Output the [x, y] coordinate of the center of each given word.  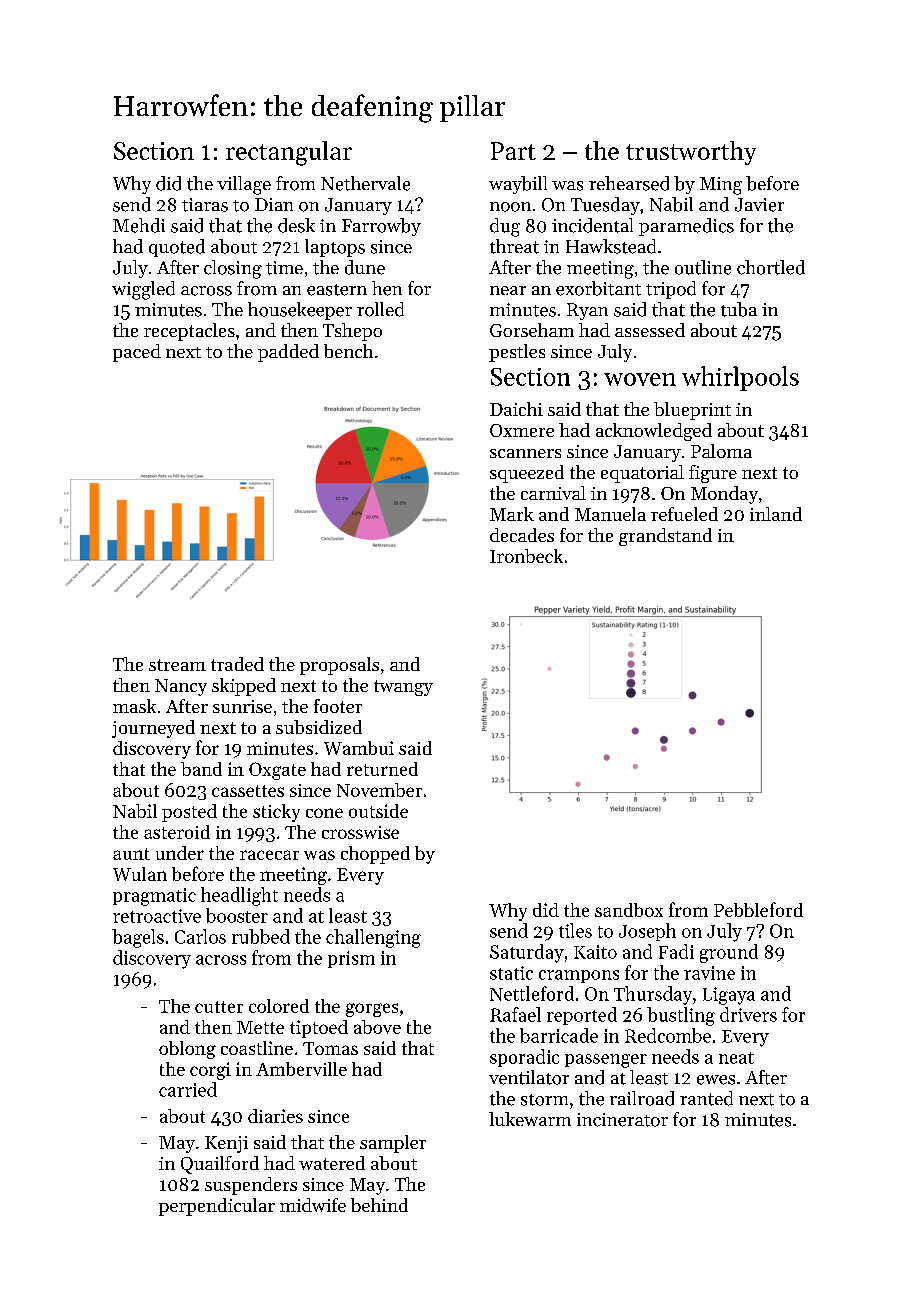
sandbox [629, 910]
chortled [771, 267]
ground [729, 953]
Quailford [220, 1165]
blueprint [692, 411]
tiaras [205, 205]
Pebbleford [758, 909]
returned [382, 769]
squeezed [527, 474]
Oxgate [277, 771]
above [377, 1027]
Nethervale [365, 183]
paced [137, 353]
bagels [138, 938]
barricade [559, 1035]
